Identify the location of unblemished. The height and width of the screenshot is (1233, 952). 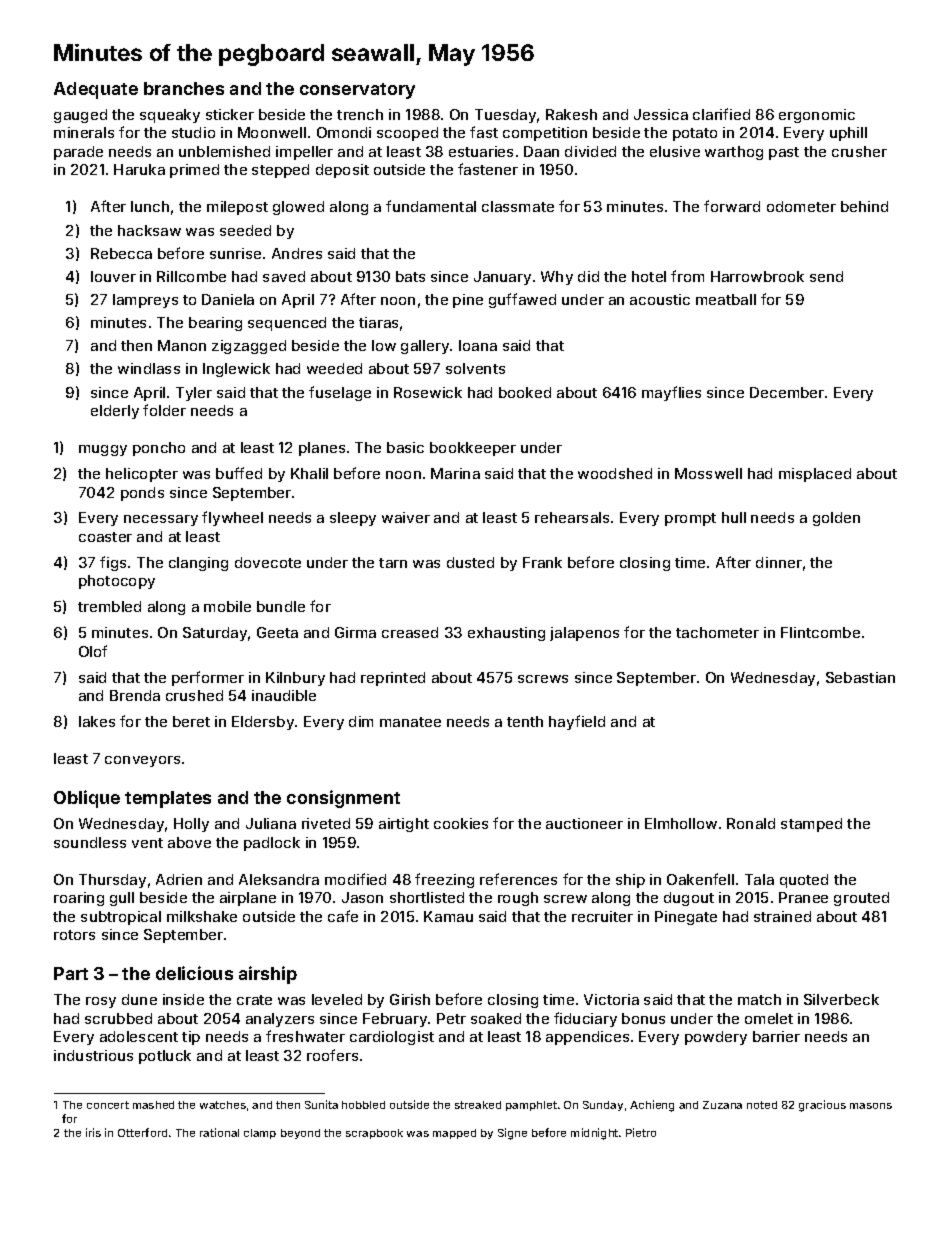
(224, 151).
